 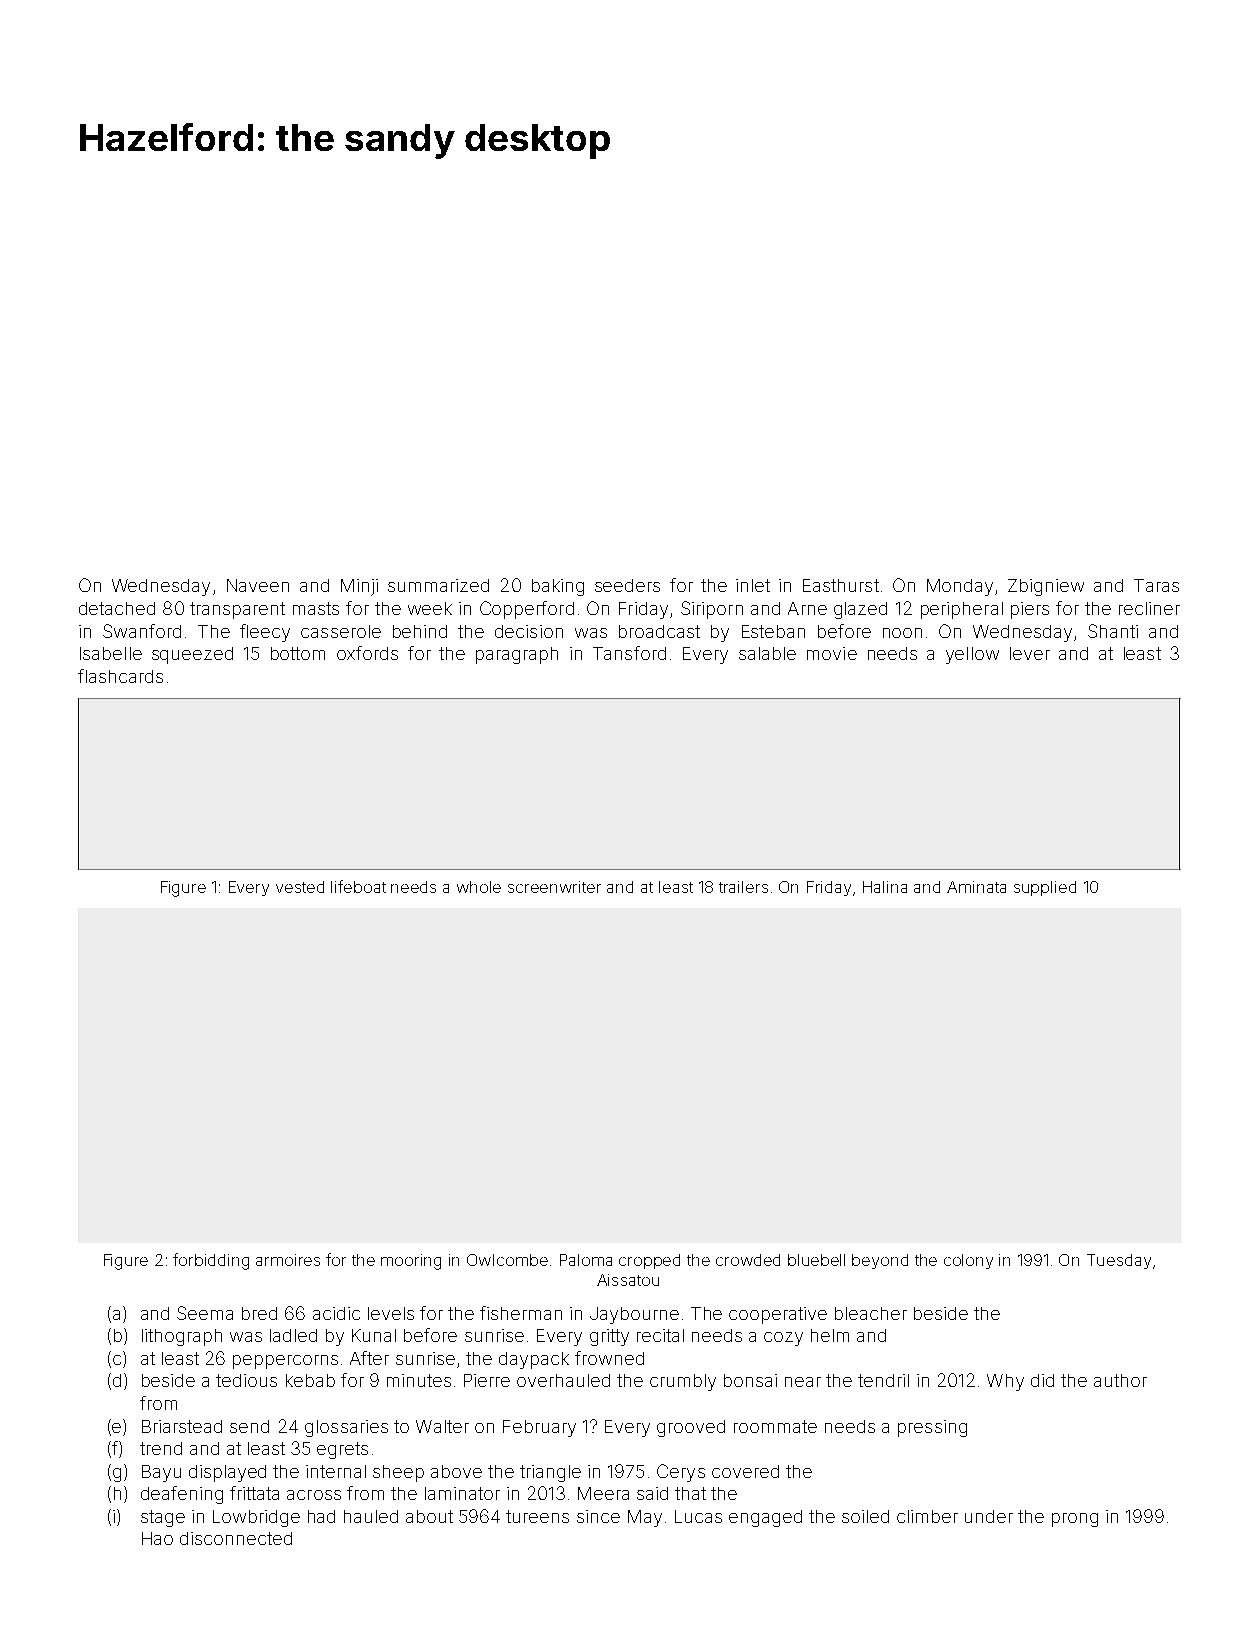 What do you see at coordinates (743, 887) in the screenshot?
I see `trailers` at bounding box center [743, 887].
